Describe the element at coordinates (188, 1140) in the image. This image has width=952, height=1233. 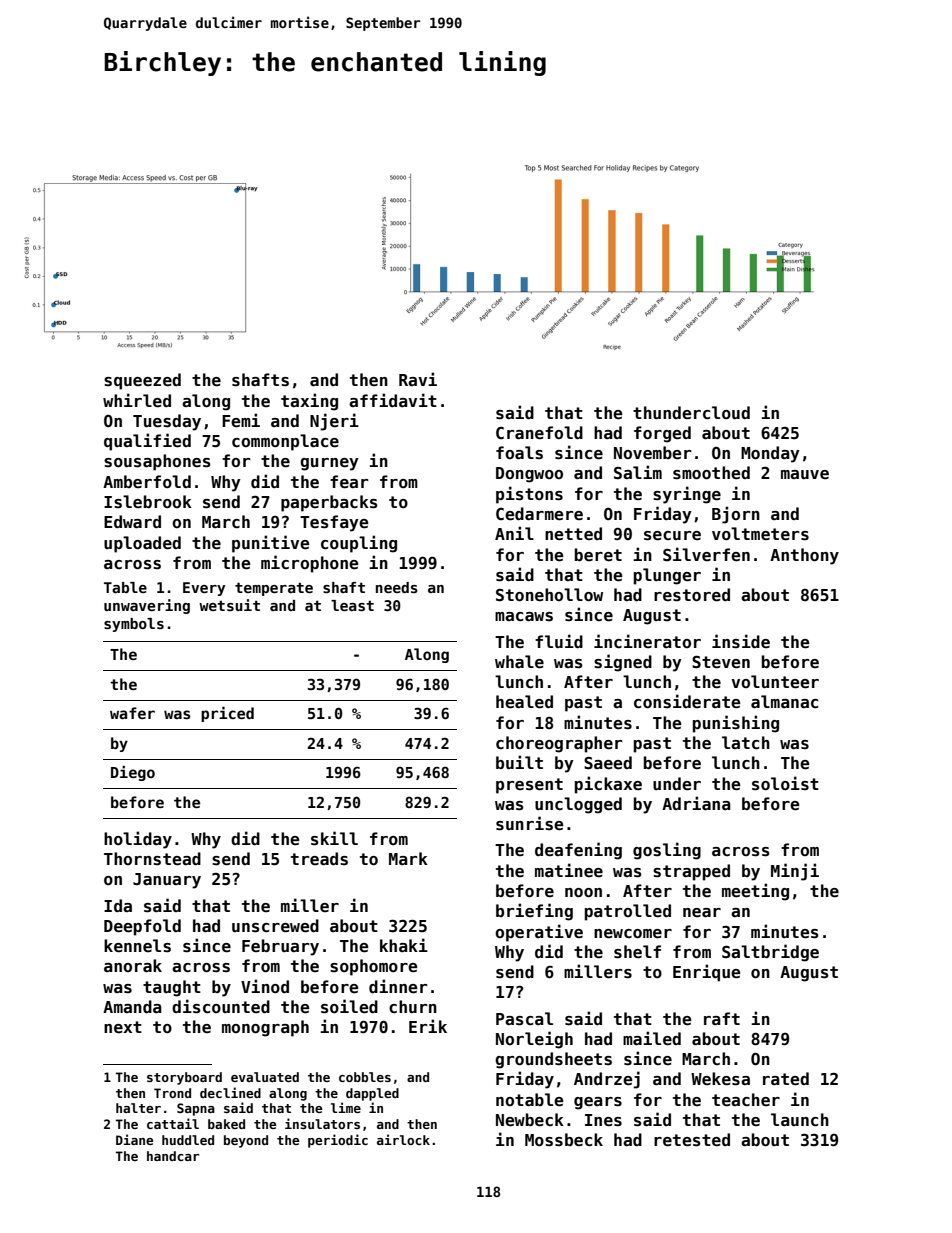
I see `huddled` at that location.
